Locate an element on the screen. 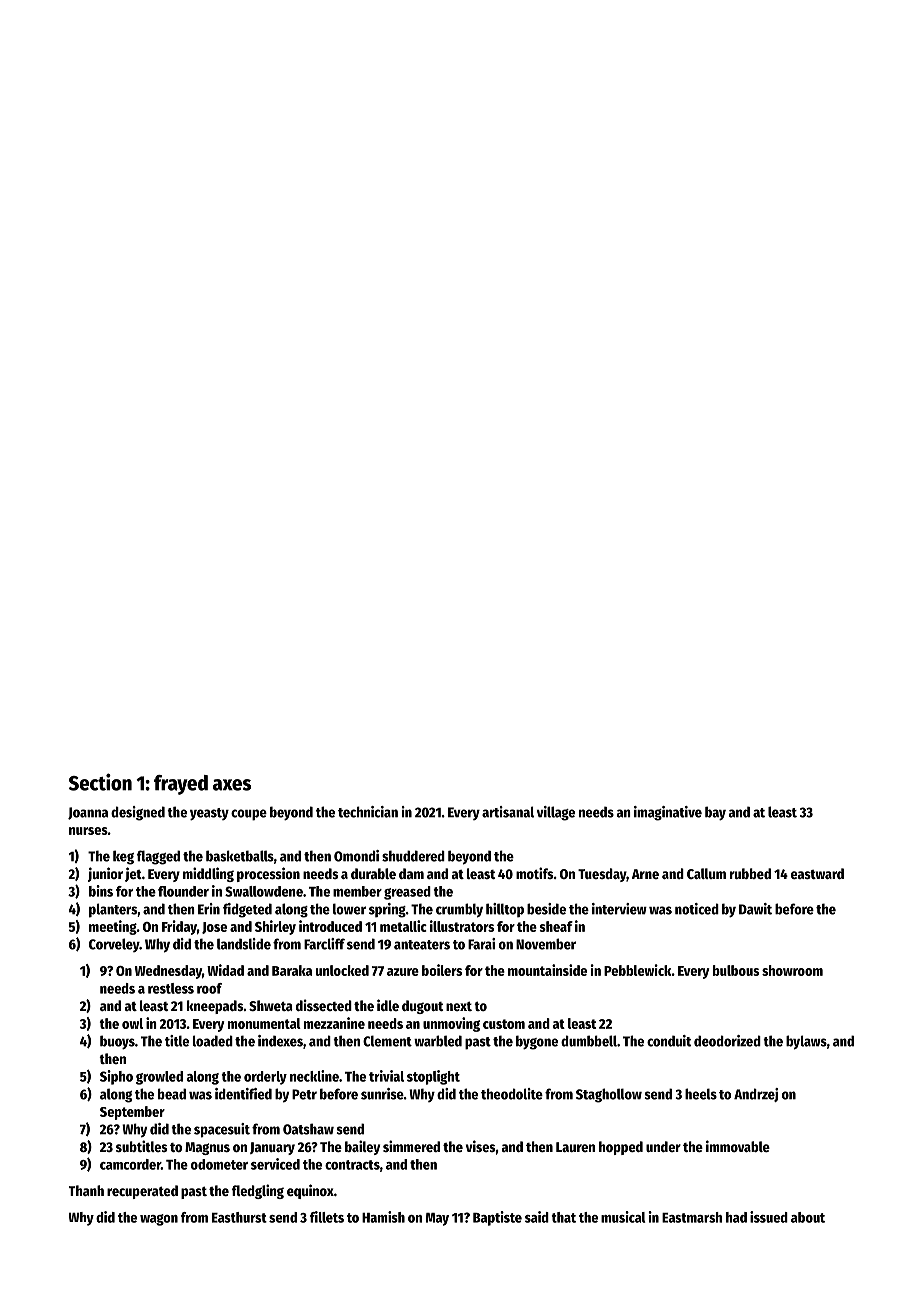 The height and width of the screenshot is (1308, 924). Easthurst is located at coordinates (239, 1217).
